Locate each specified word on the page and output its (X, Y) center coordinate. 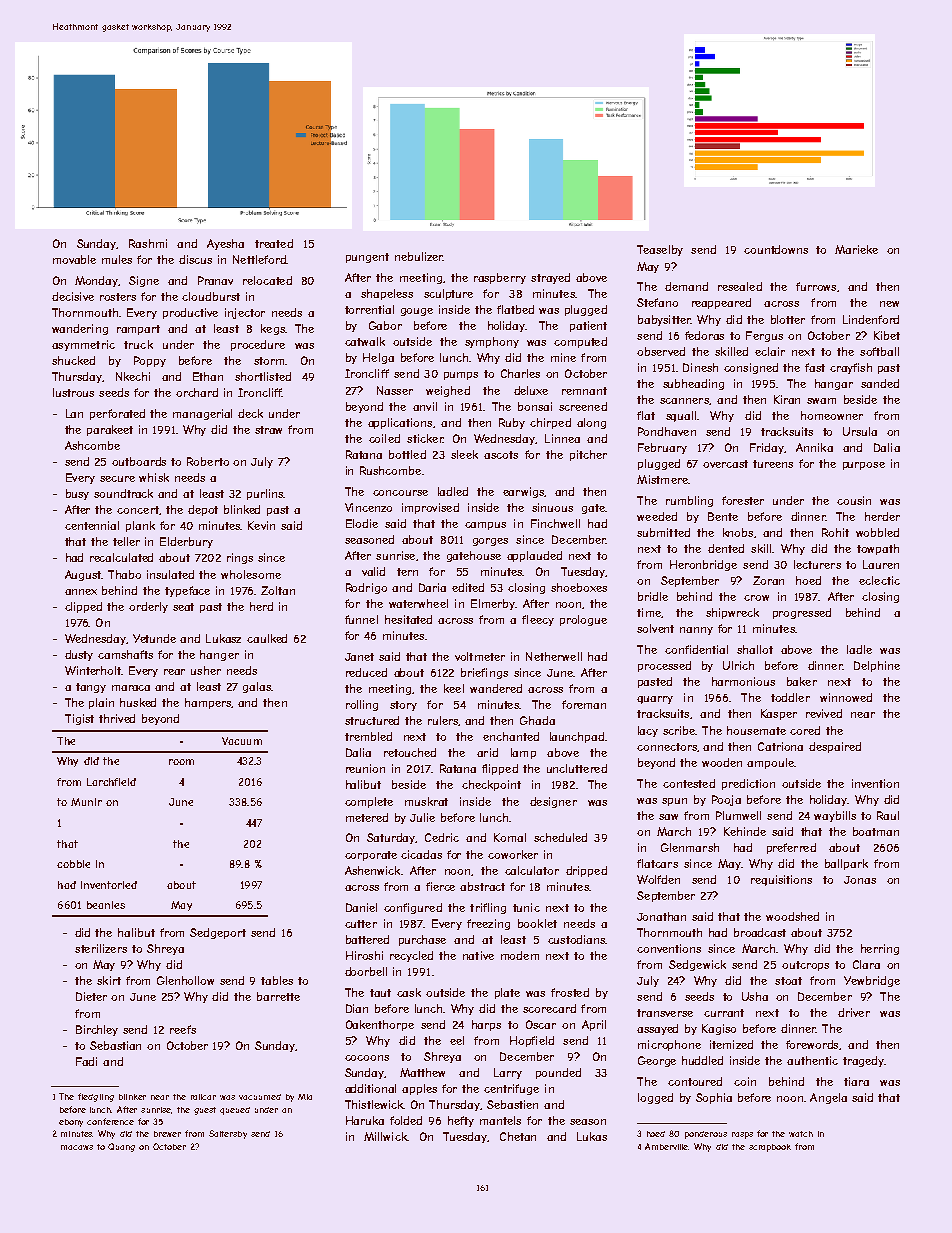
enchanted (511, 736)
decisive (73, 296)
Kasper (779, 714)
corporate (371, 856)
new (889, 304)
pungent (367, 258)
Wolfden (658, 879)
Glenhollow (185, 980)
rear (174, 672)
